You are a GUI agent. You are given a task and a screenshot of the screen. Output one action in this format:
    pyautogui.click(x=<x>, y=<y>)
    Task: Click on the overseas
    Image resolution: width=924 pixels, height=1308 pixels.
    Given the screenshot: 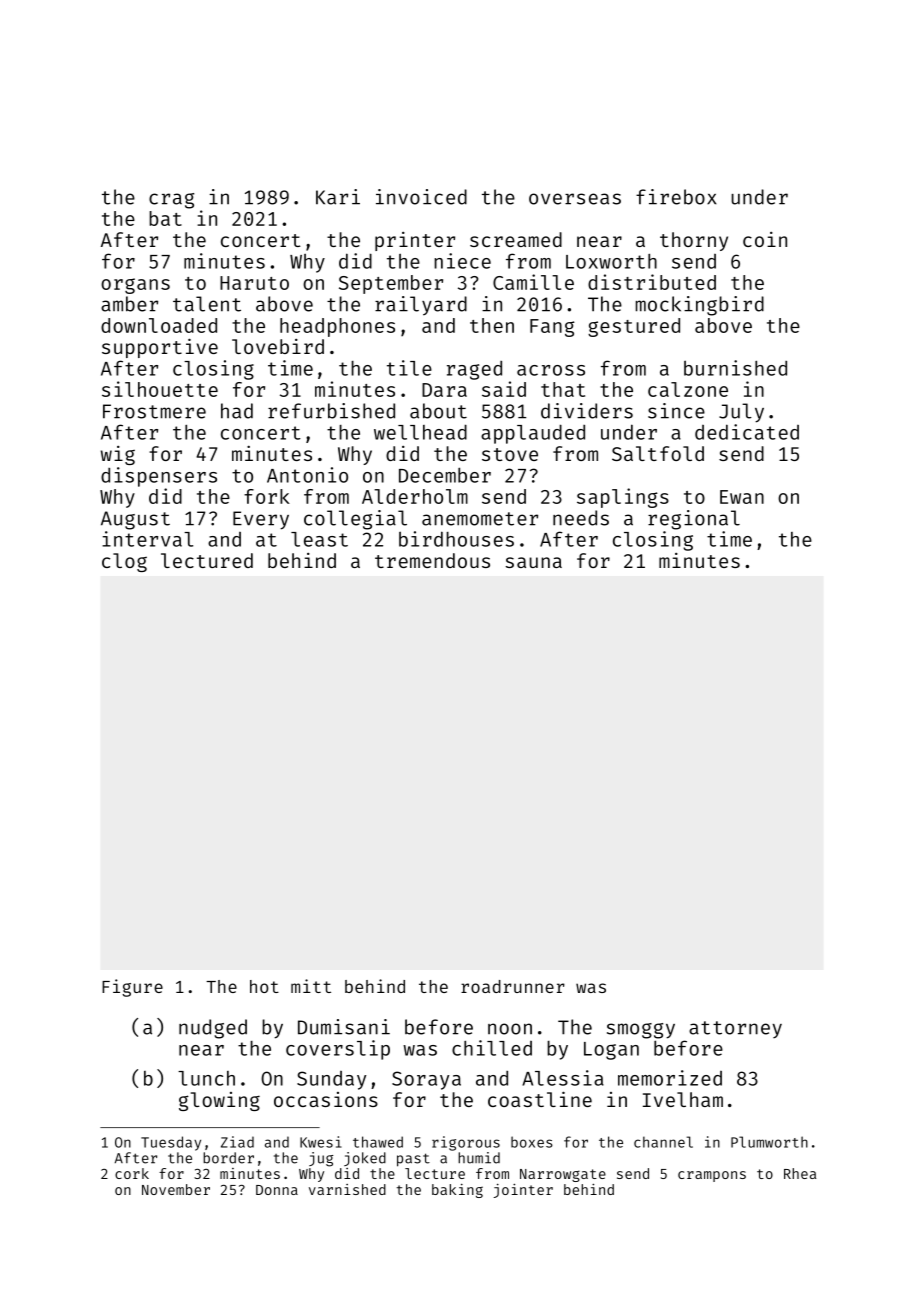 What is the action you would take?
    pyautogui.click(x=575, y=199)
